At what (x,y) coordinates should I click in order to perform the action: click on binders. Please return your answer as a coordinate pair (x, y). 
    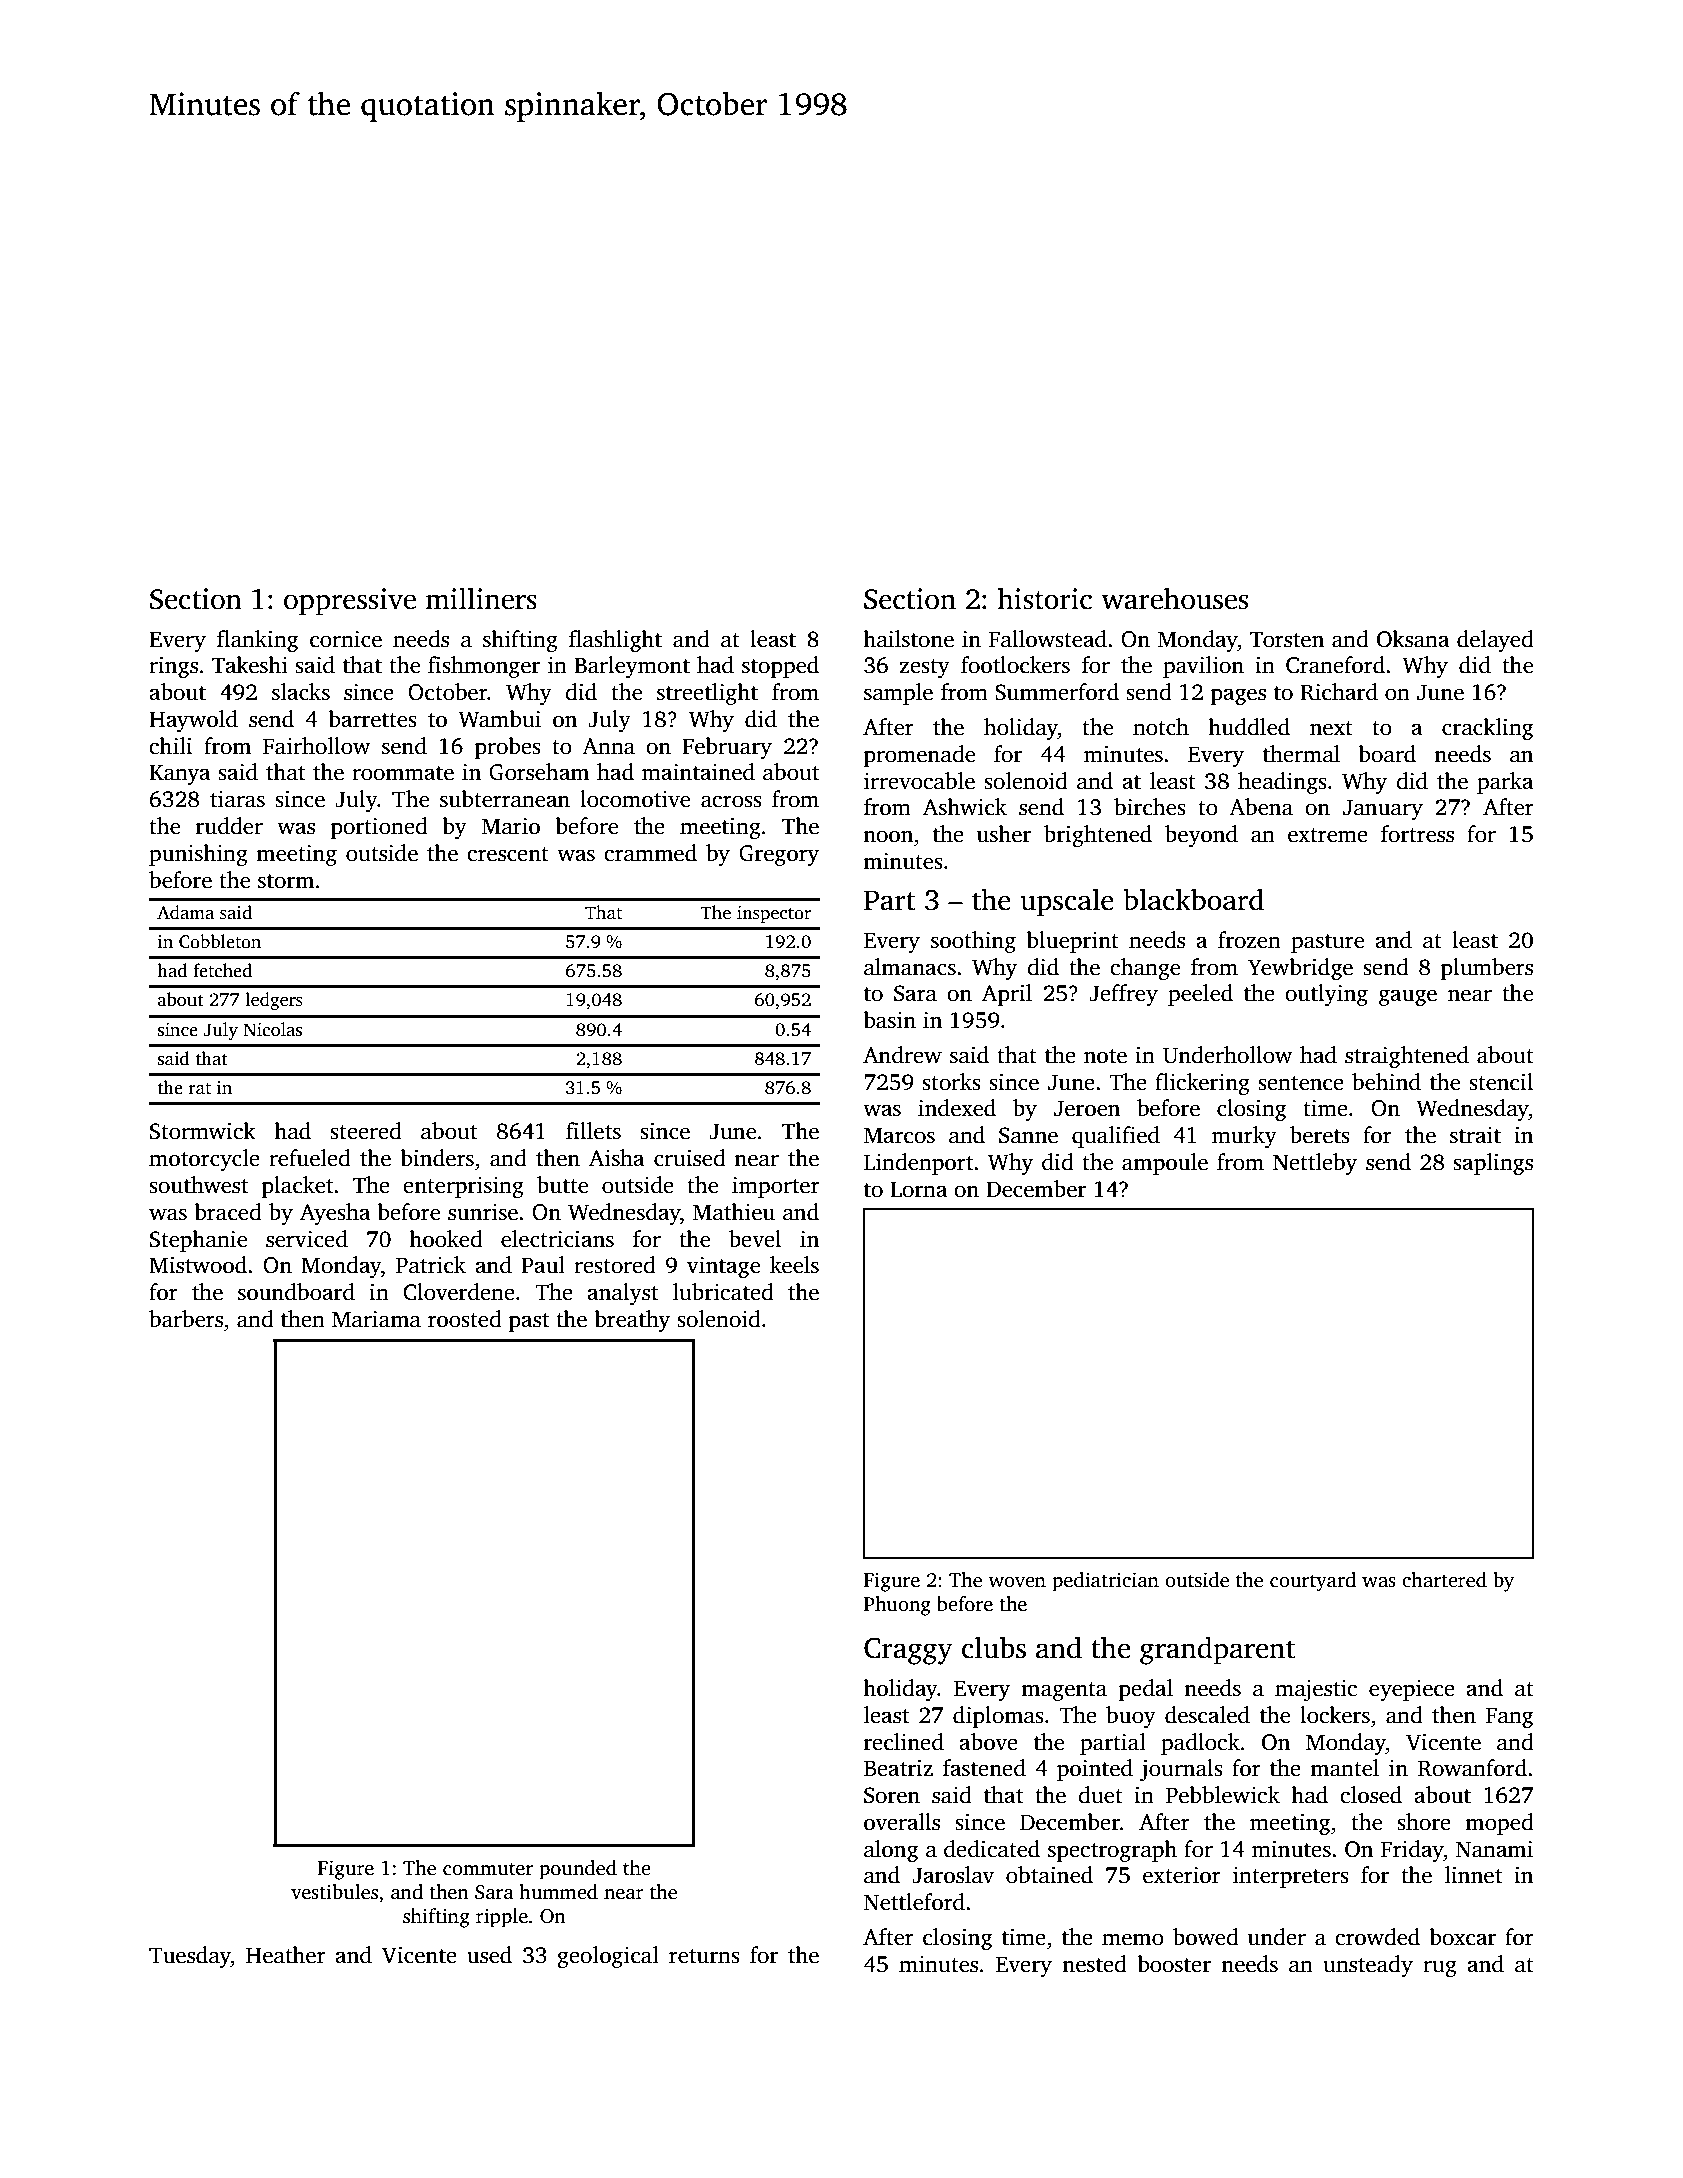
    Looking at the image, I should click on (437, 1158).
